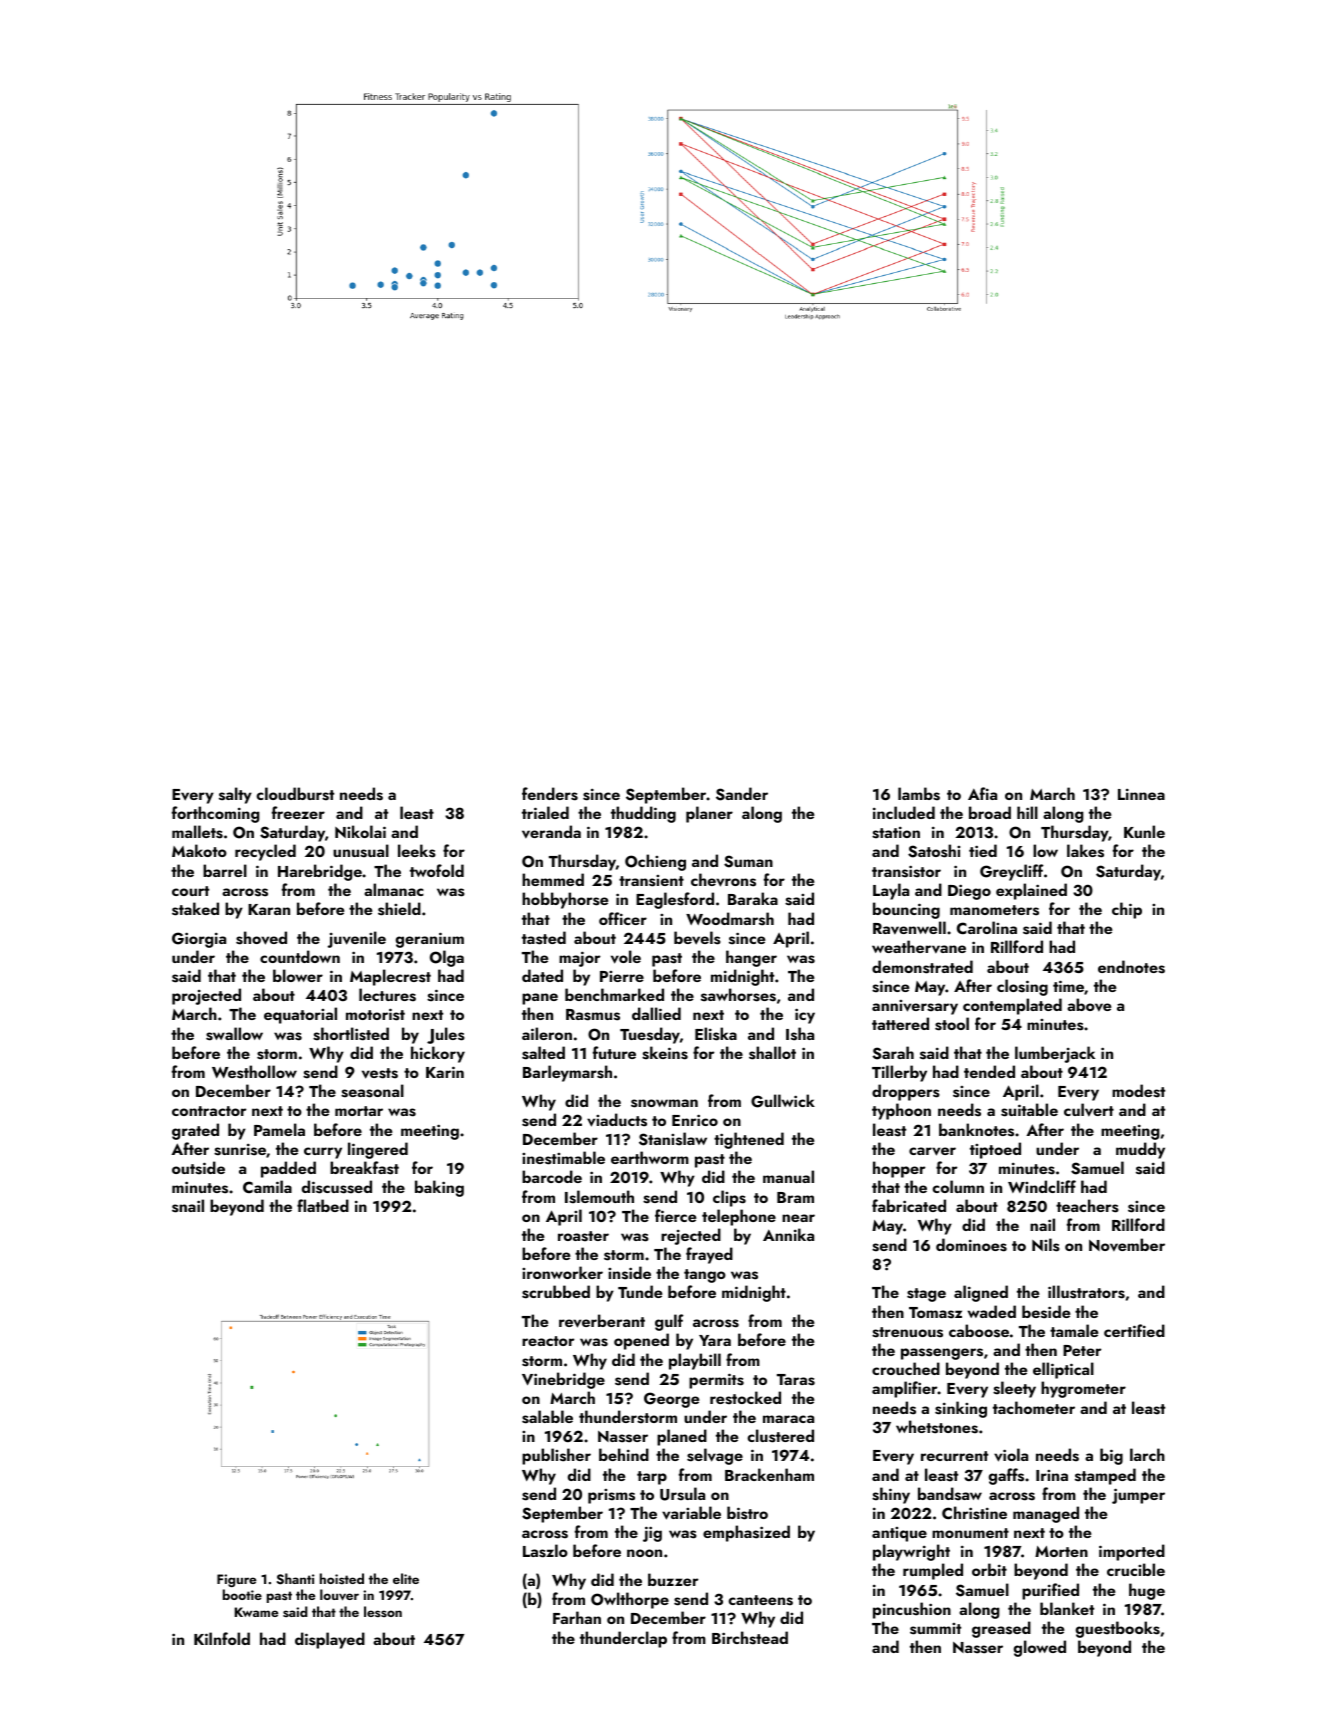 Image resolution: width=1337 pixels, height=1731 pixels. Describe the element at coordinates (556, 1292) in the document. I see `scrubbed` at that location.
